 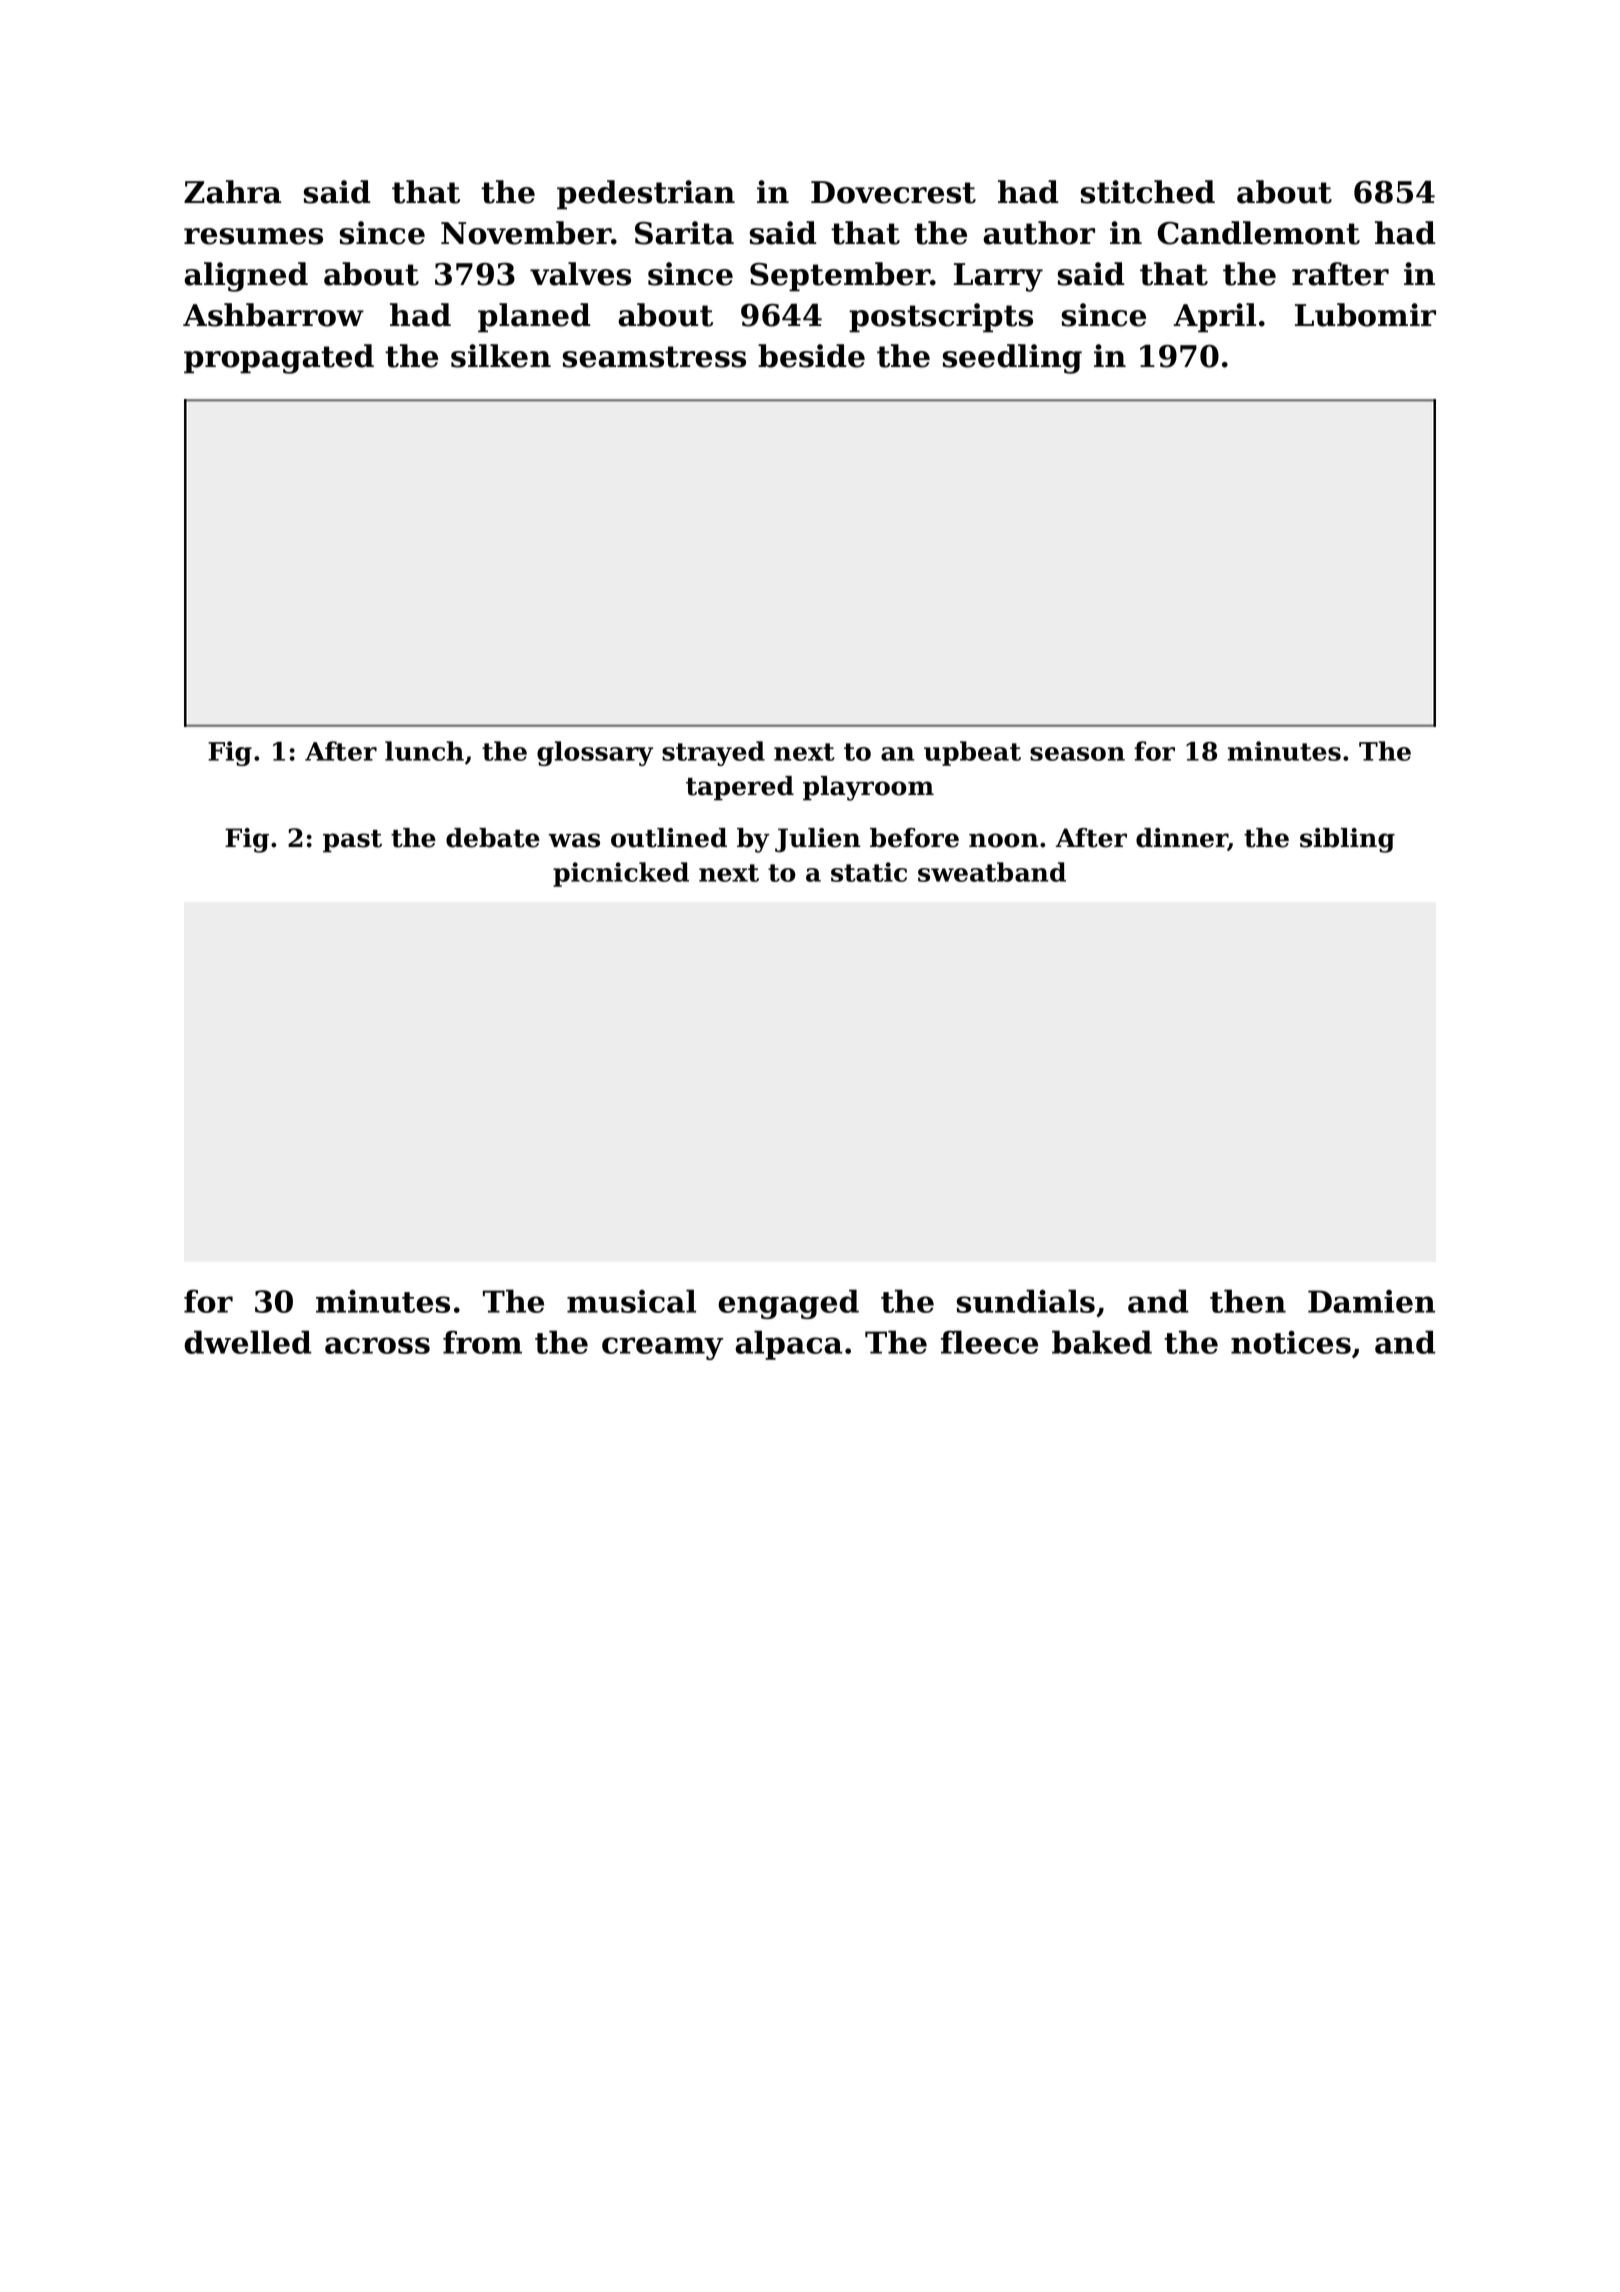 I want to click on lunch, so click(x=424, y=751).
